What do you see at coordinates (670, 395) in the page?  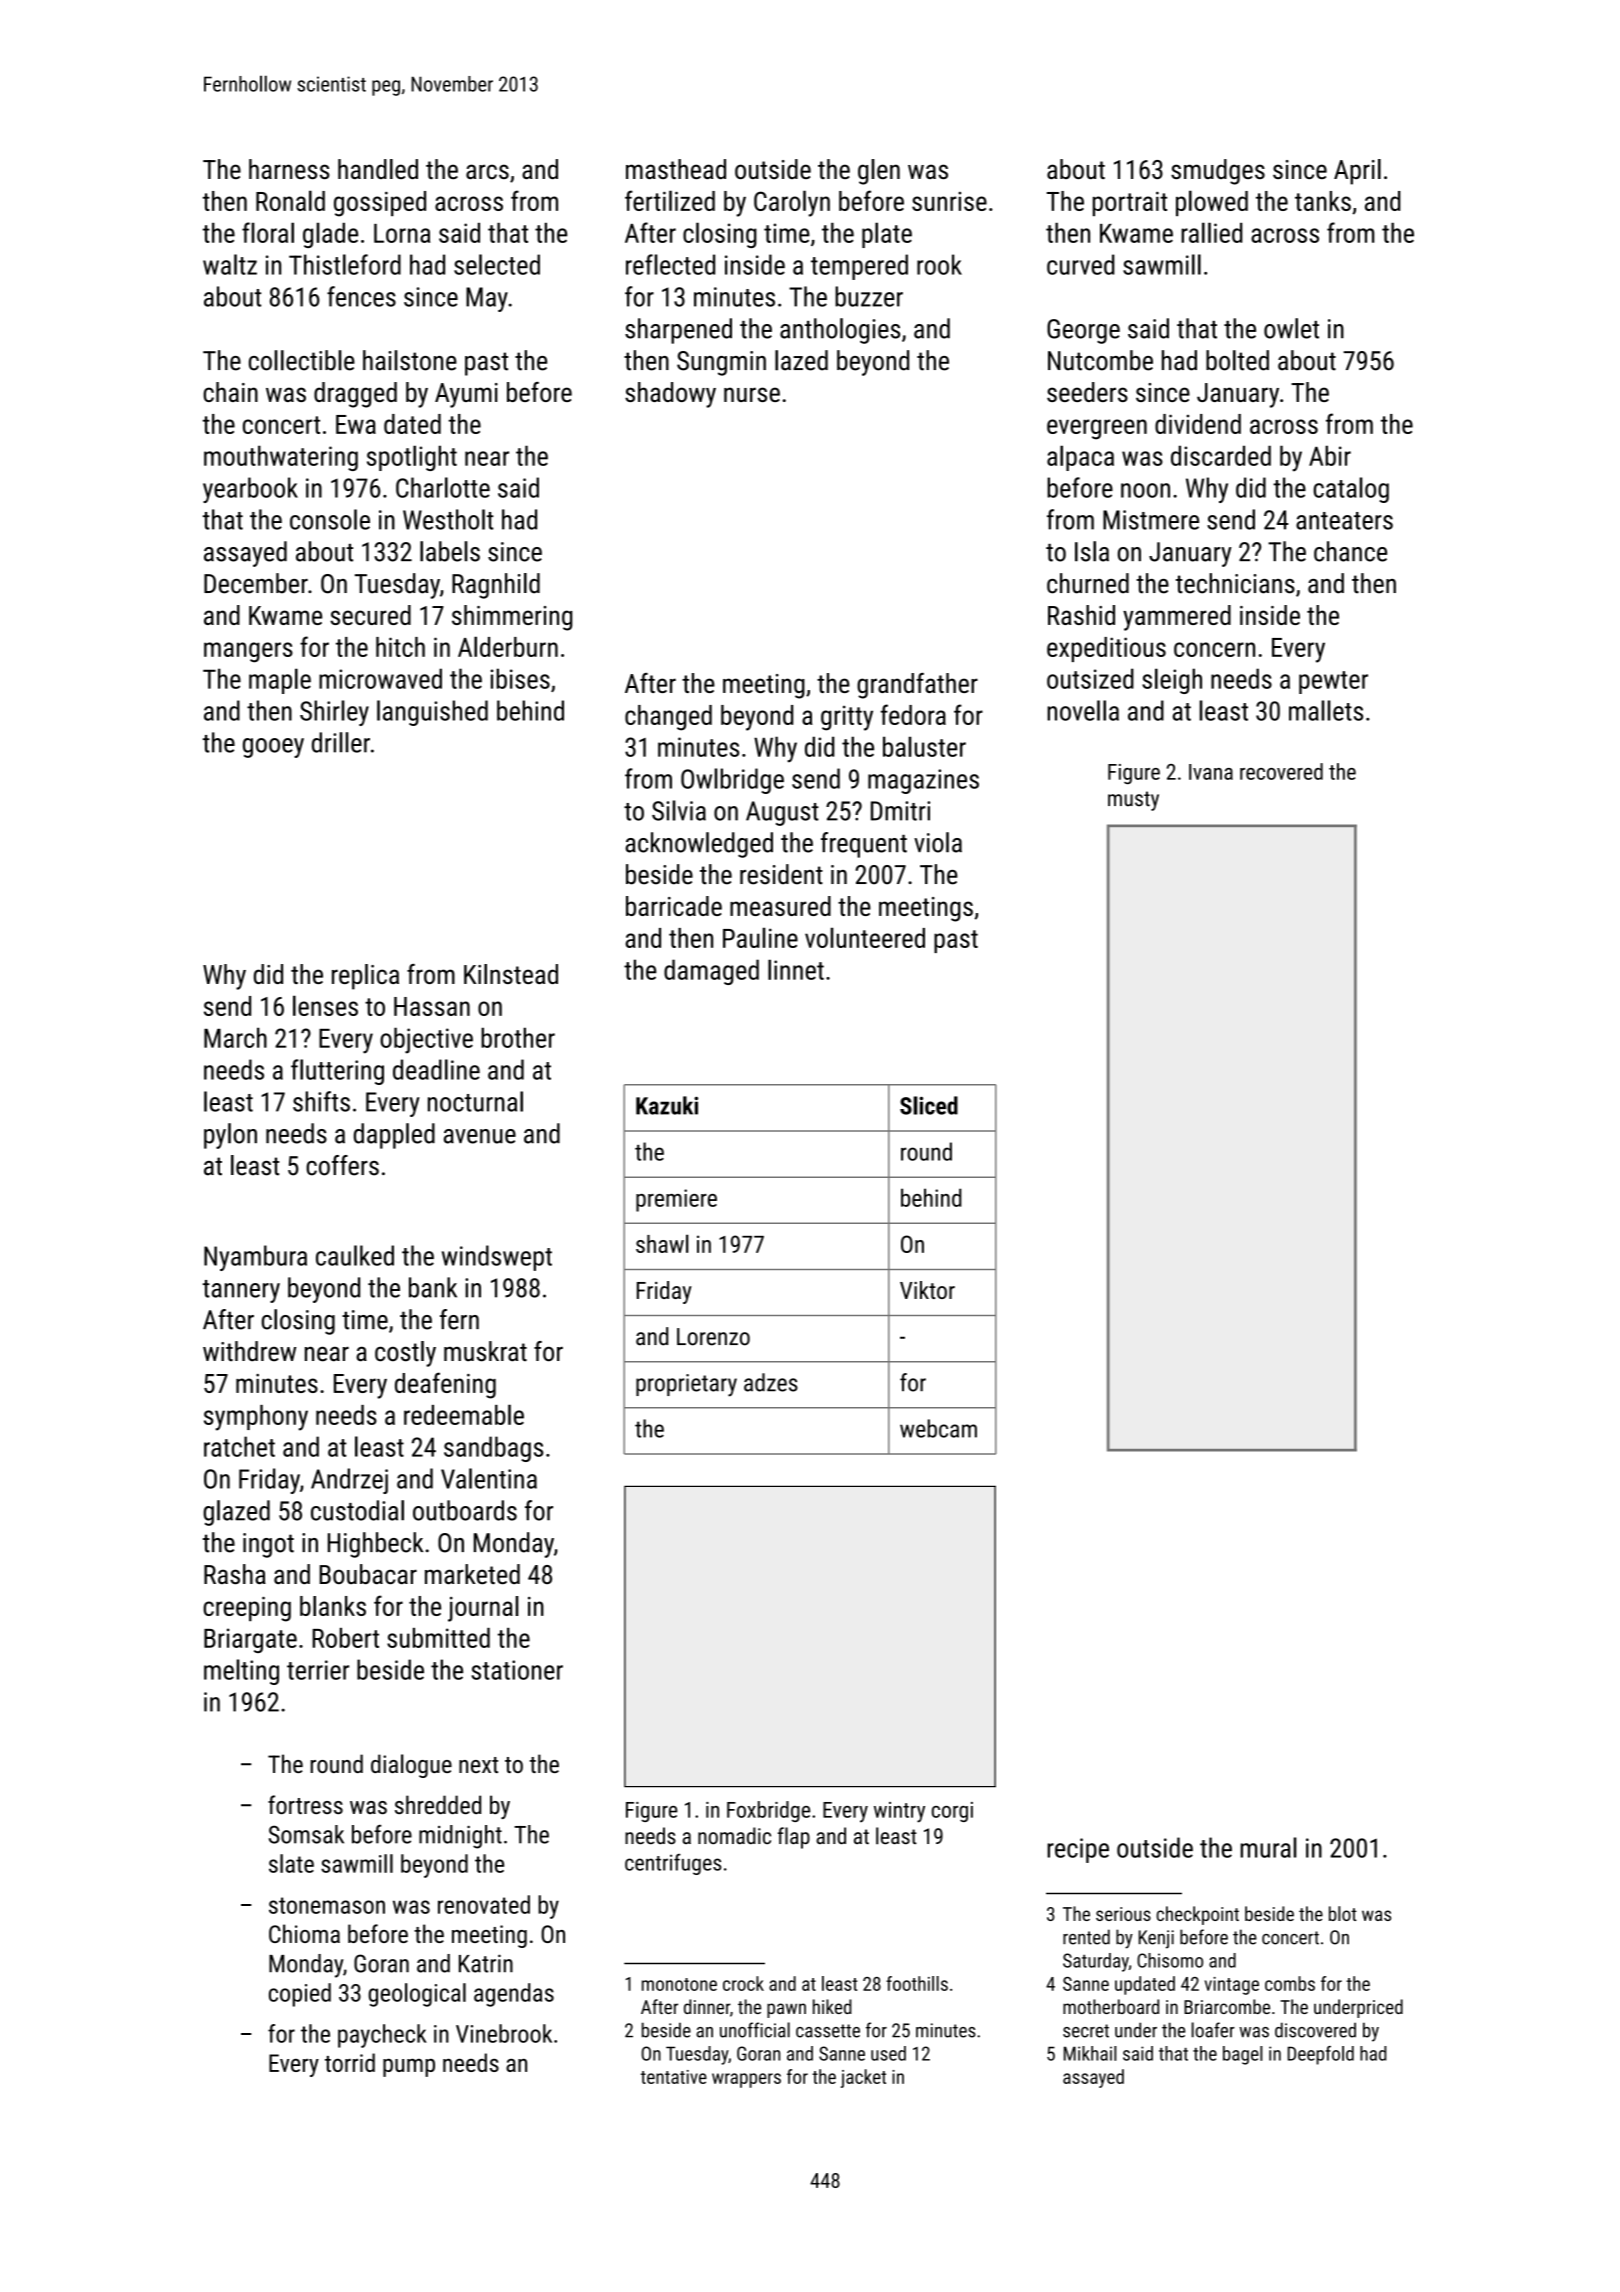 I see `shadowy` at bounding box center [670, 395].
